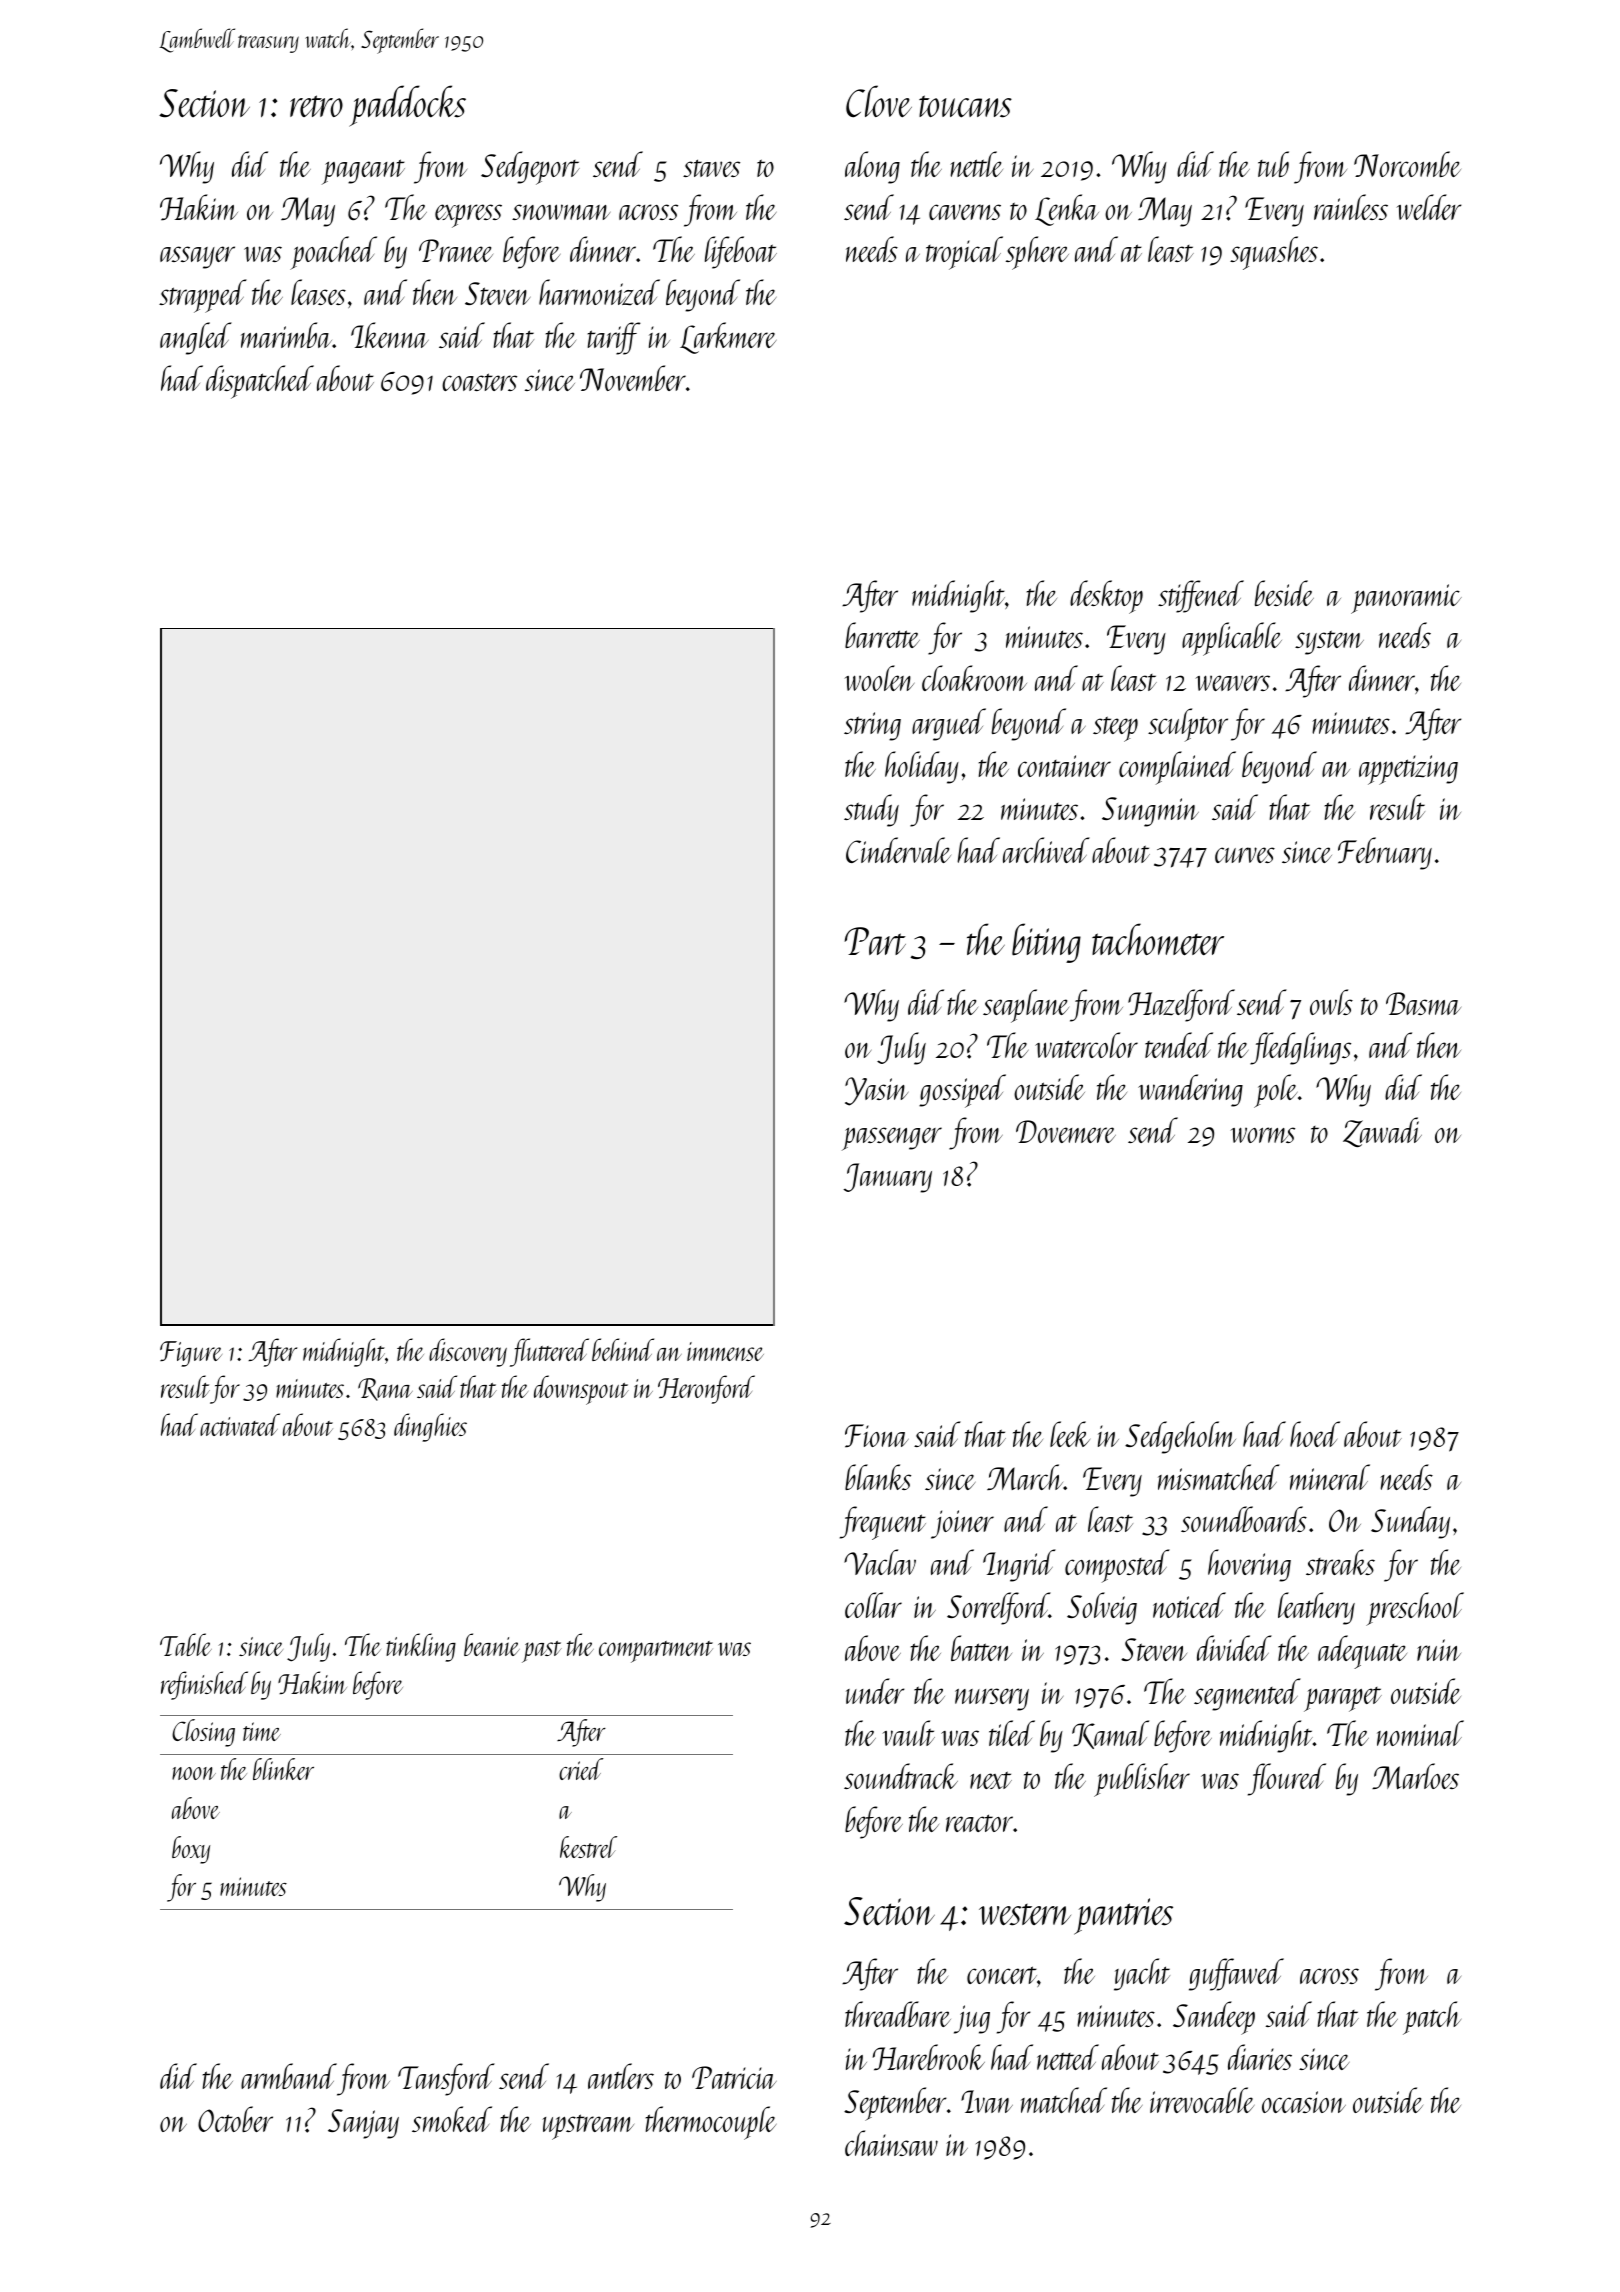 The height and width of the screenshot is (2292, 1620). What do you see at coordinates (871, 810) in the screenshot?
I see `study` at bounding box center [871, 810].
